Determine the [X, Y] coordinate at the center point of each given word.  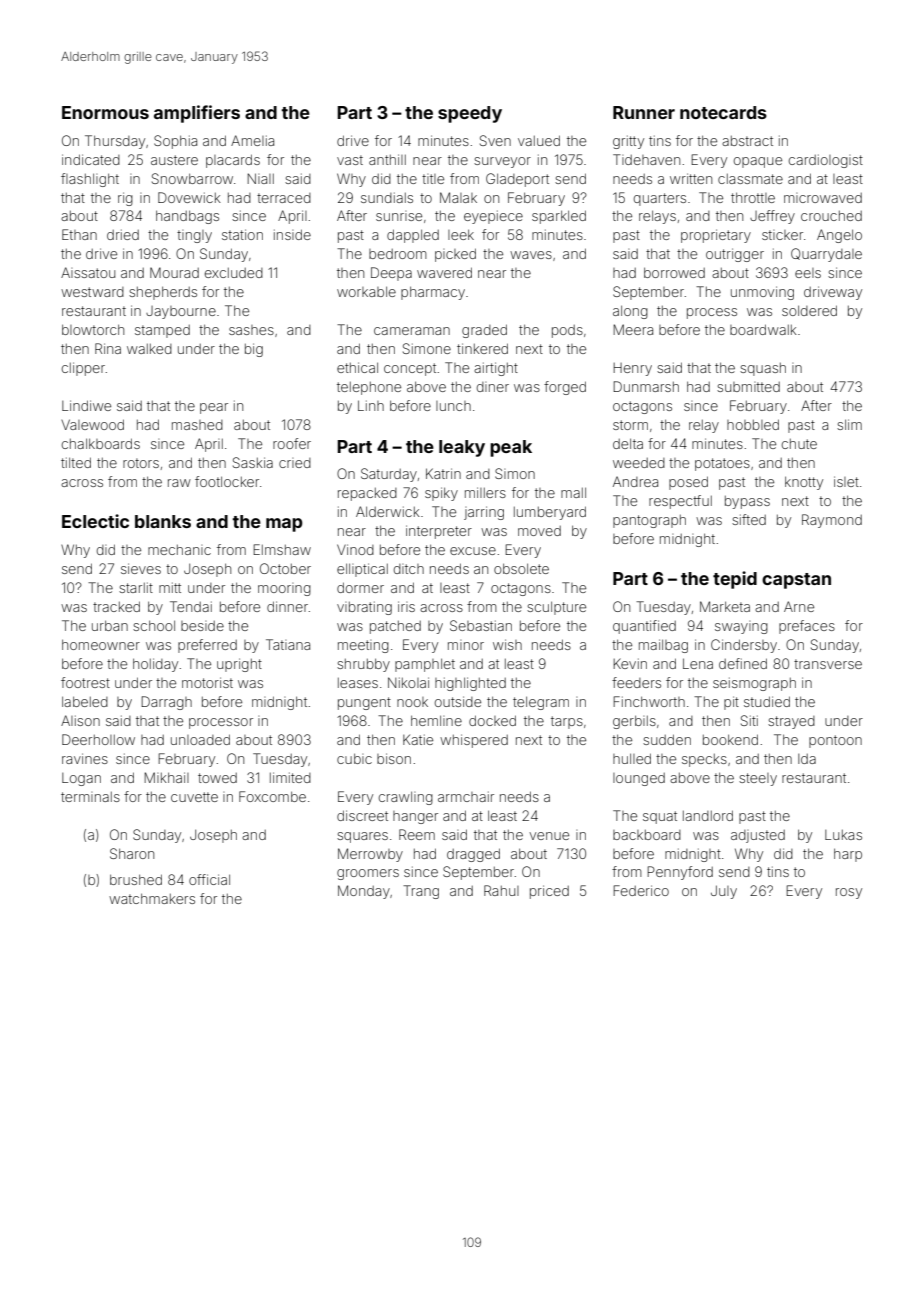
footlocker [227, 481]
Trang [421, 892]
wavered [444, 272]
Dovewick [189, 197]
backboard [647, 835]
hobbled [753, 424]
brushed [136, 879]
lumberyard [550, 513]
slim [849, 424]
